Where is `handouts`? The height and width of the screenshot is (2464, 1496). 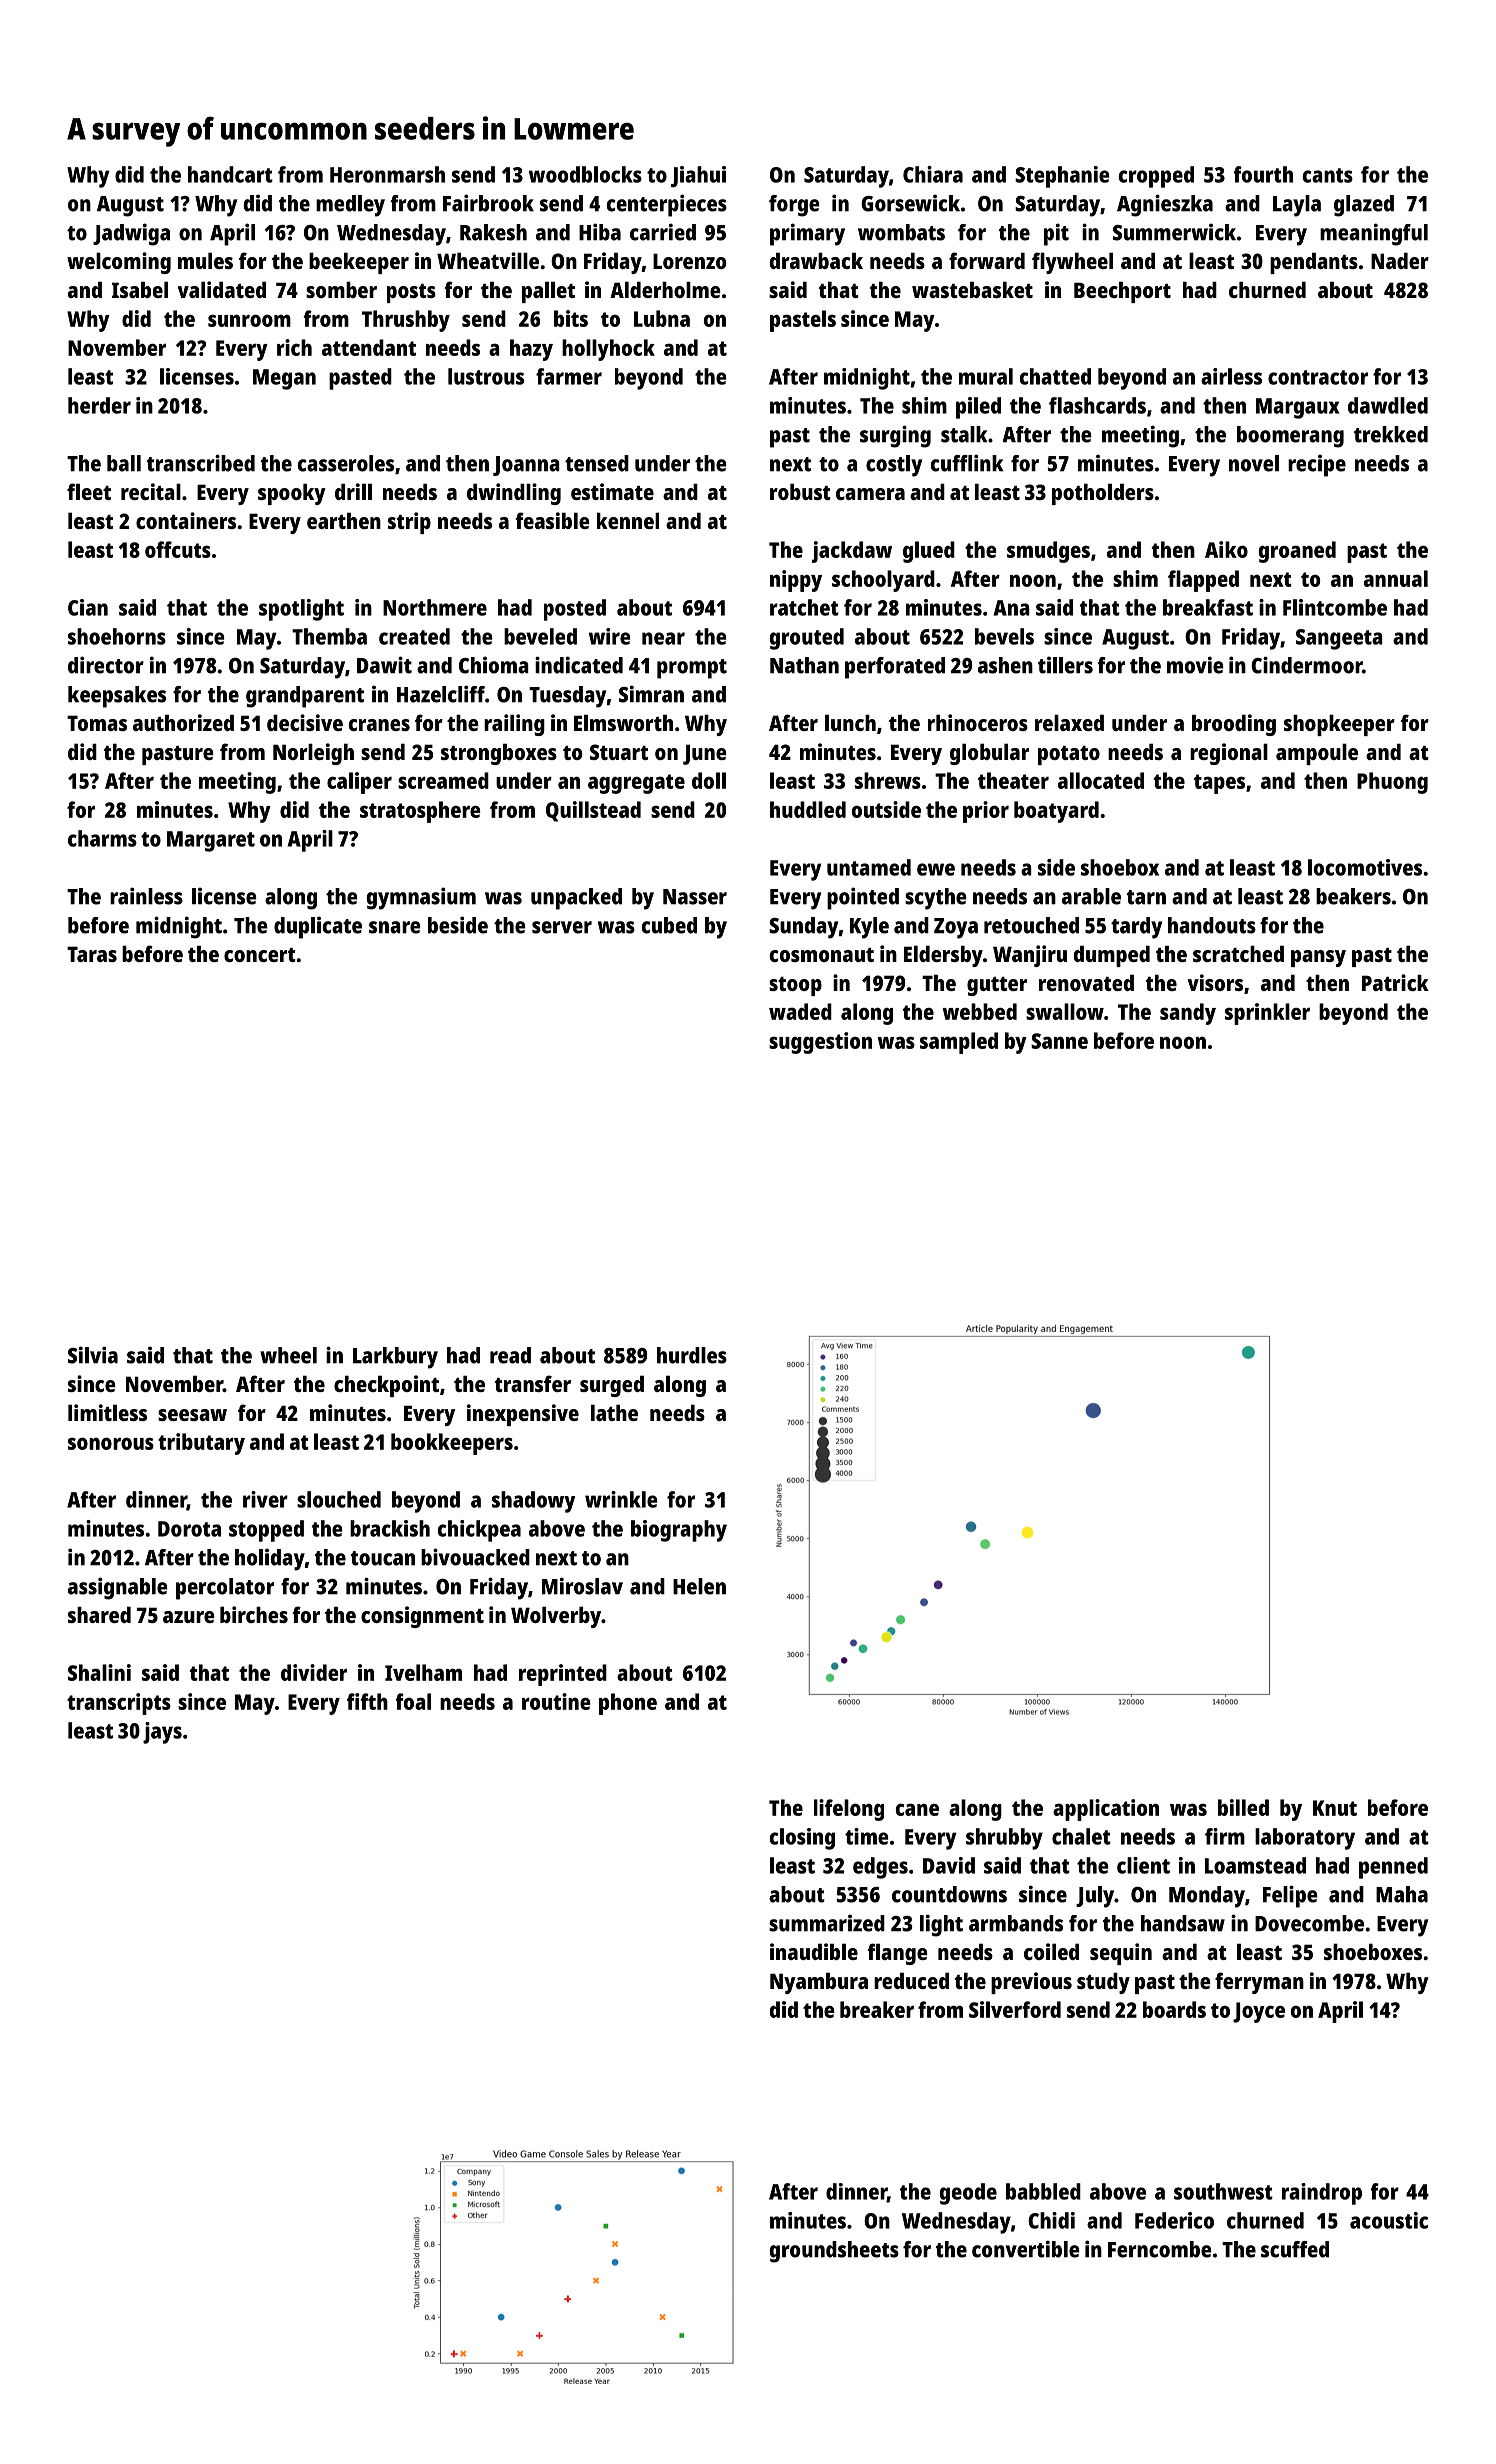 handouts is located at coordinates (1212, 925).
